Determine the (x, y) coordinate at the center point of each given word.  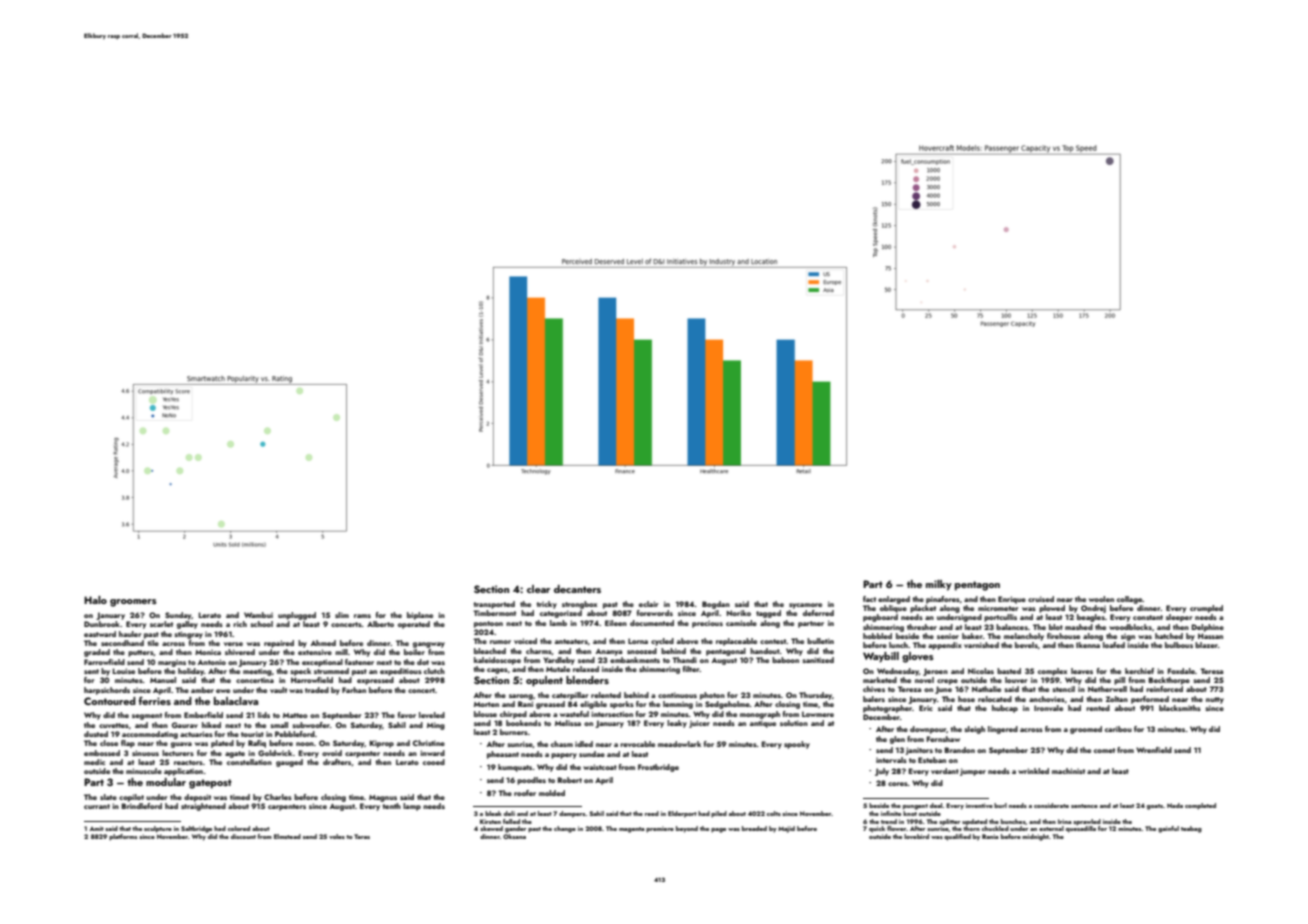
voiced (525, 641)
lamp (412, 807)
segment (147, 716)
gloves (917, 657)
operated (414, 625)
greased (550, 705)
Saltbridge (196, 829)
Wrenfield (1154, 750)
